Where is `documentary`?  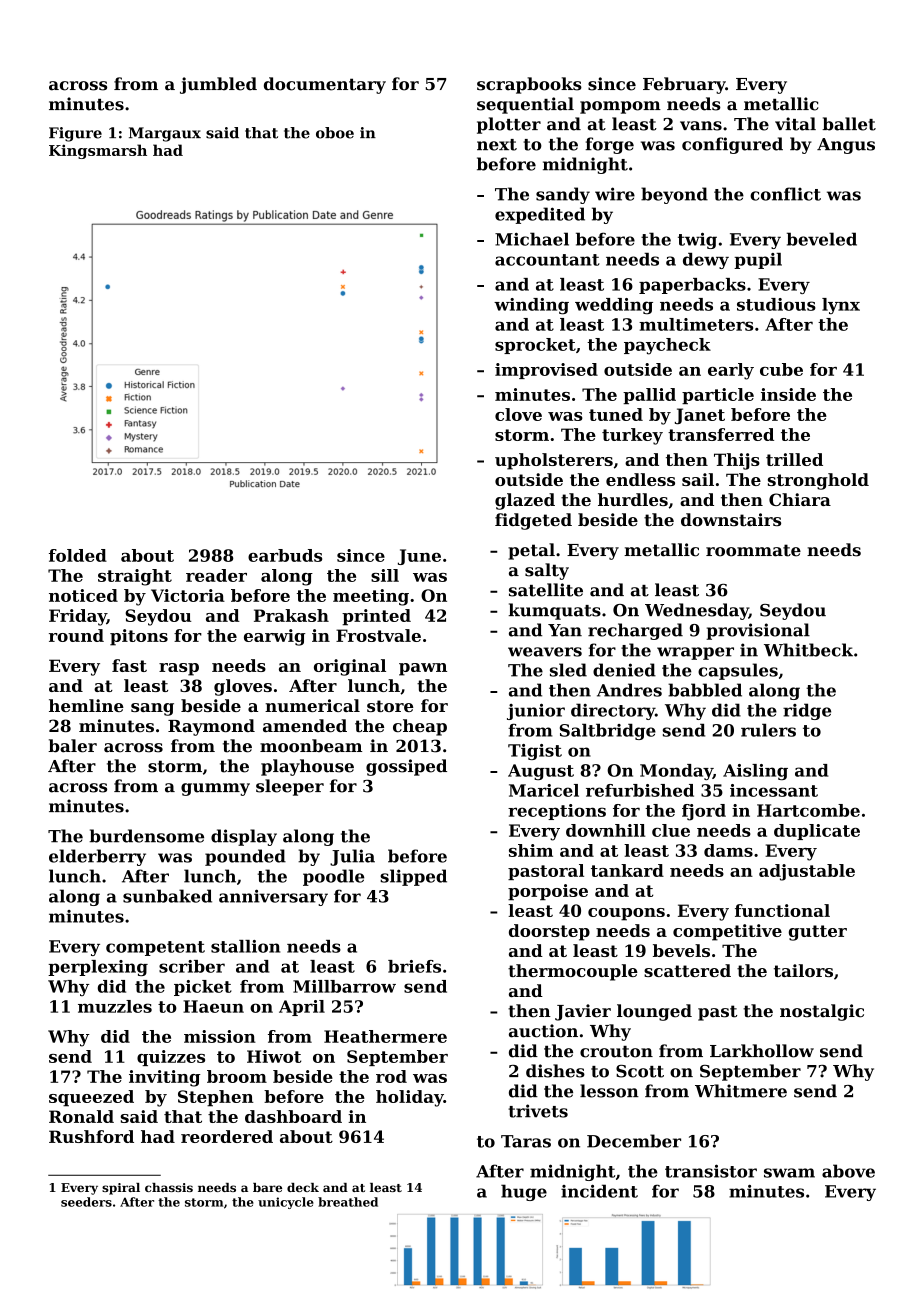
documentary is located at coordinates (325, 85).
